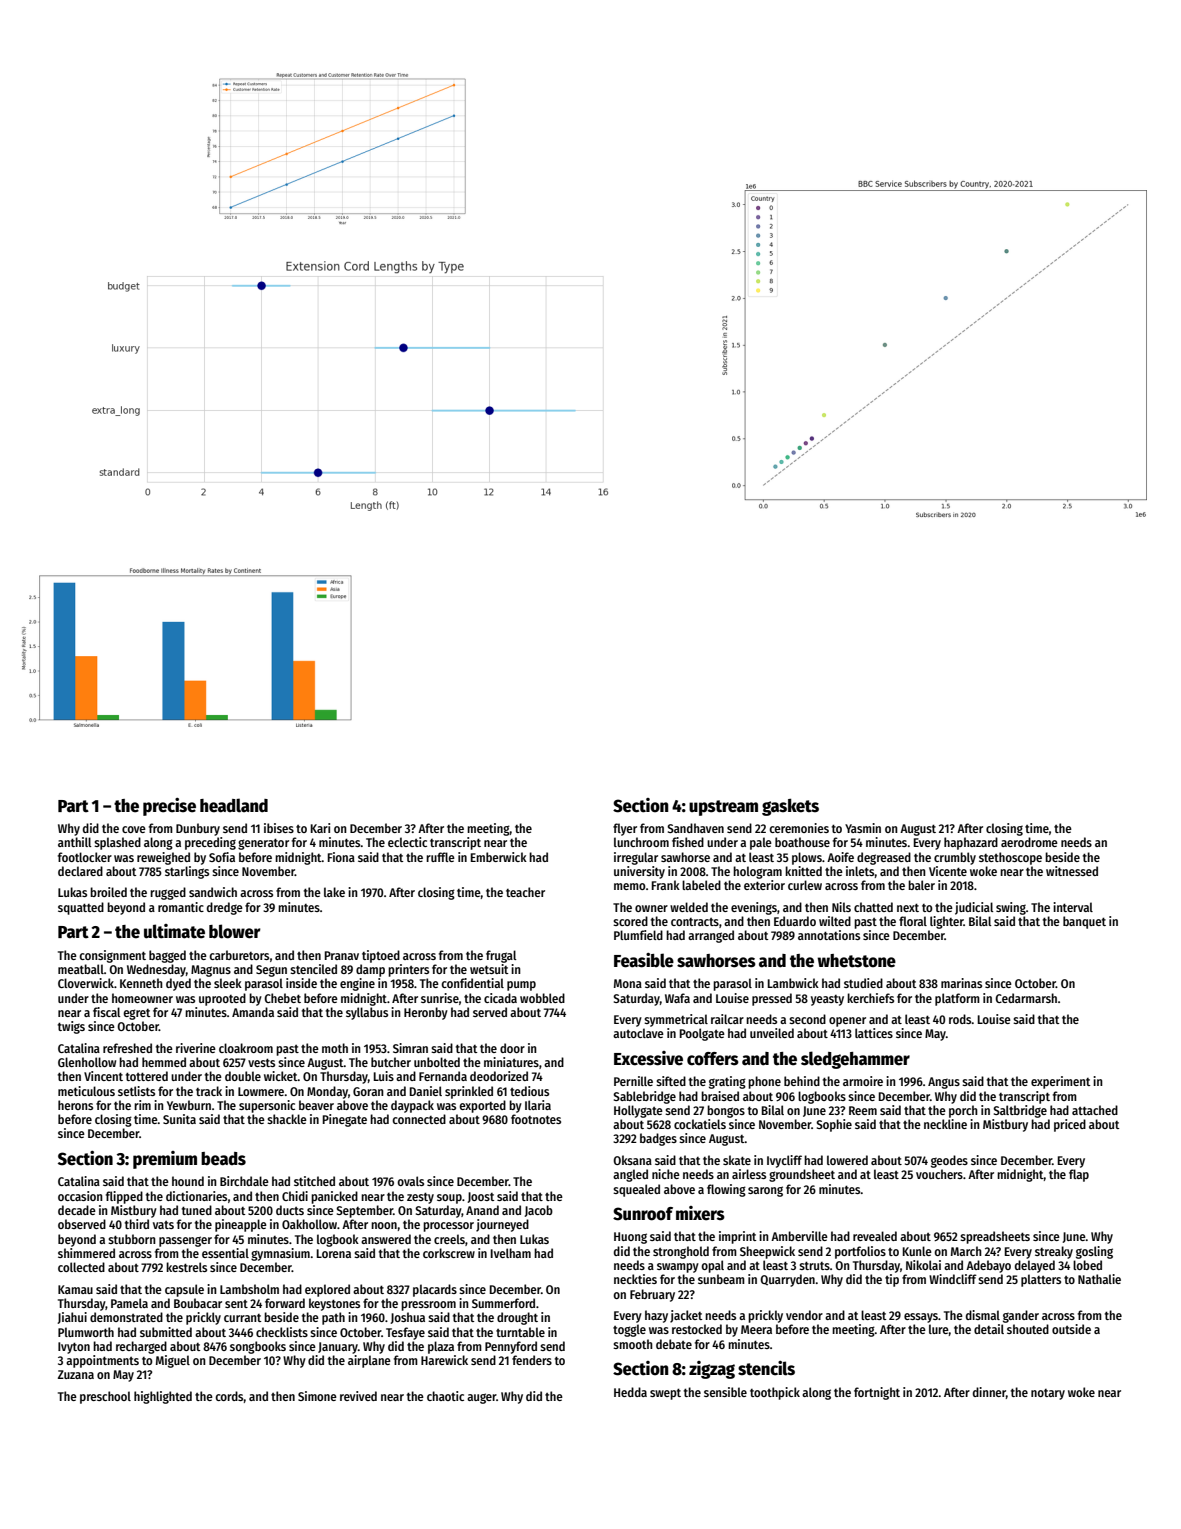 The image size is (1181, 1529). What do you see at coordinates (235, 931) in the image?
I see `blower` at bounding box center [235, 931].
